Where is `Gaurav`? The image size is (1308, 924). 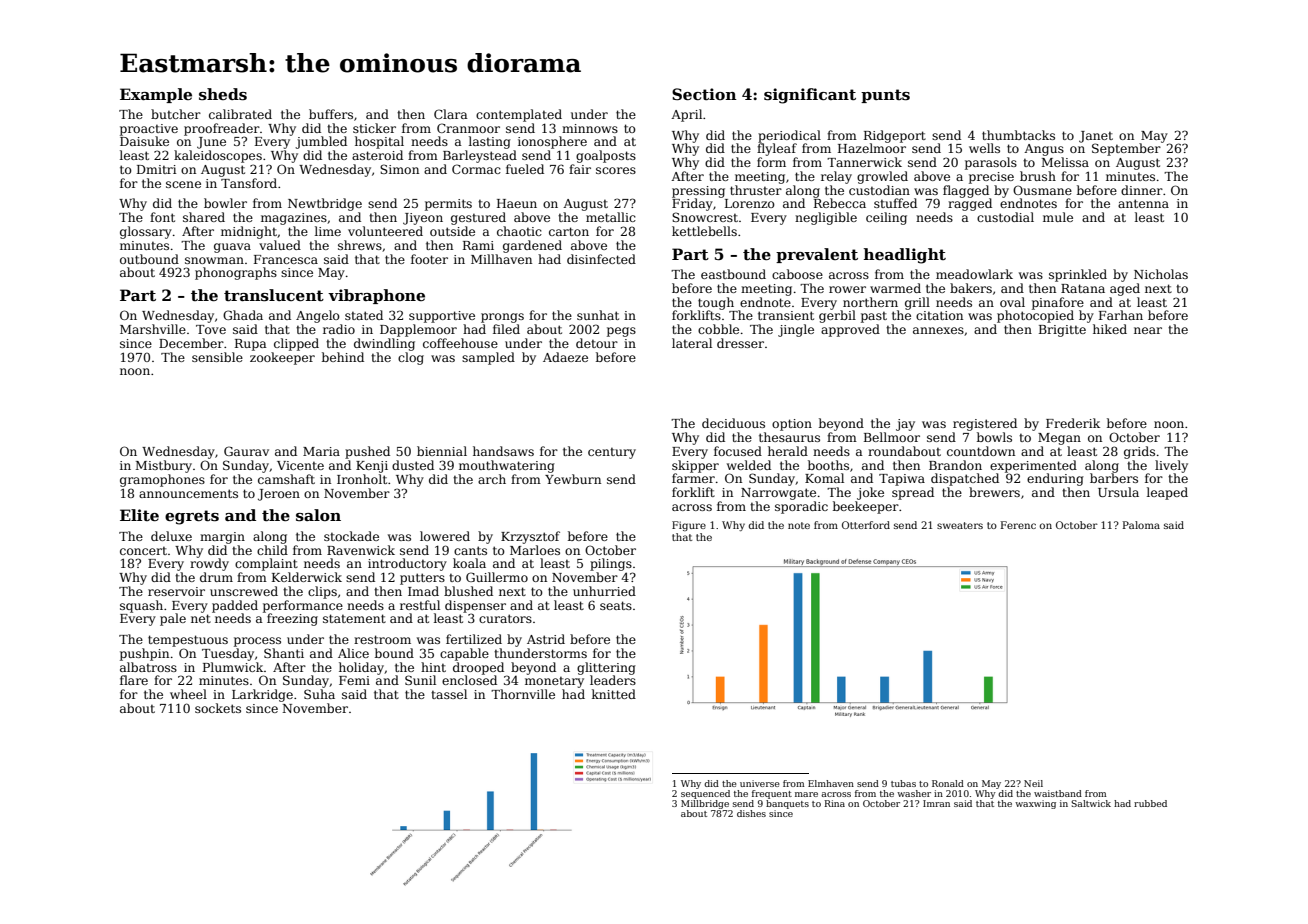
Gaurav is located at coordinates (246, 451).
